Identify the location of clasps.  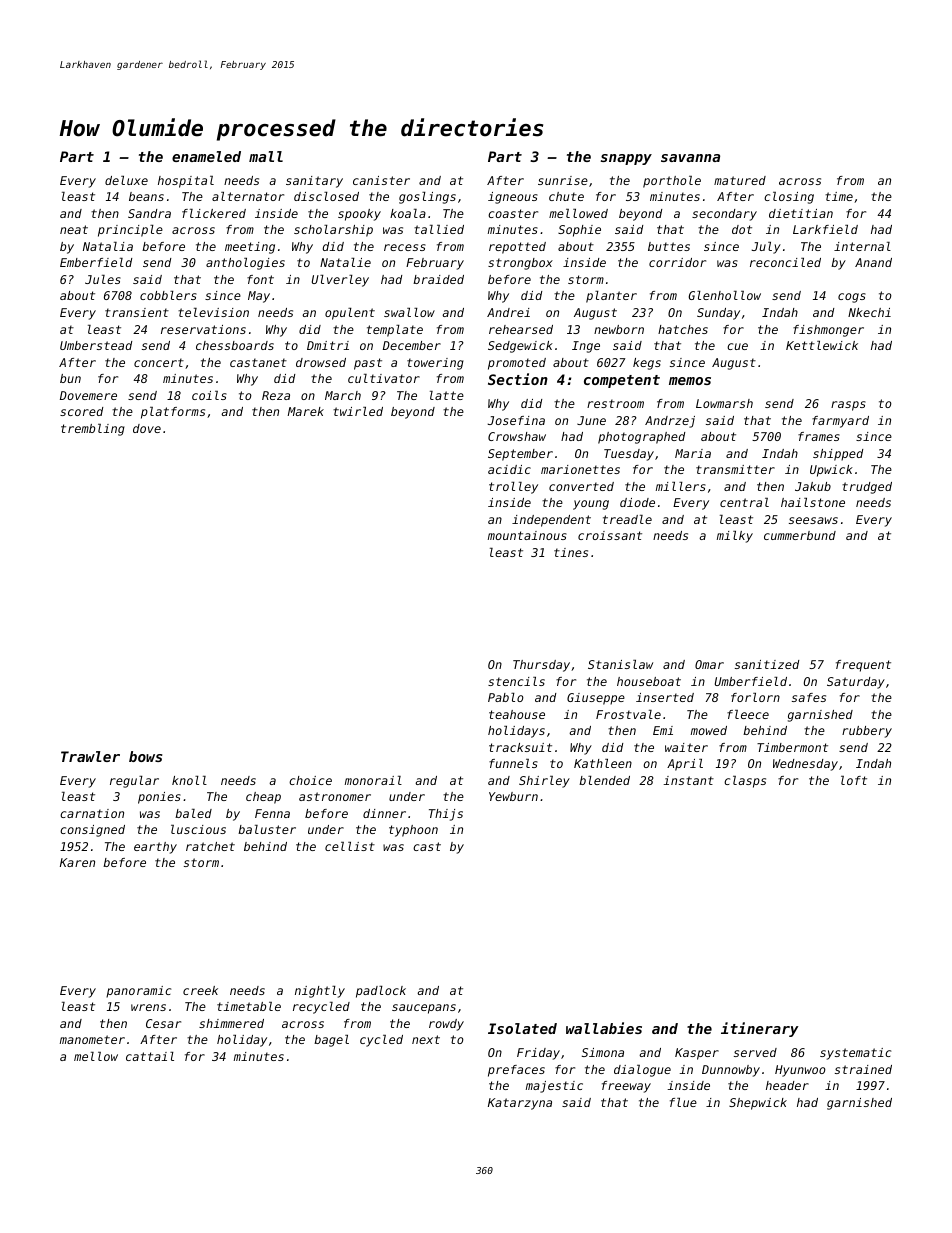
(745, 782).
